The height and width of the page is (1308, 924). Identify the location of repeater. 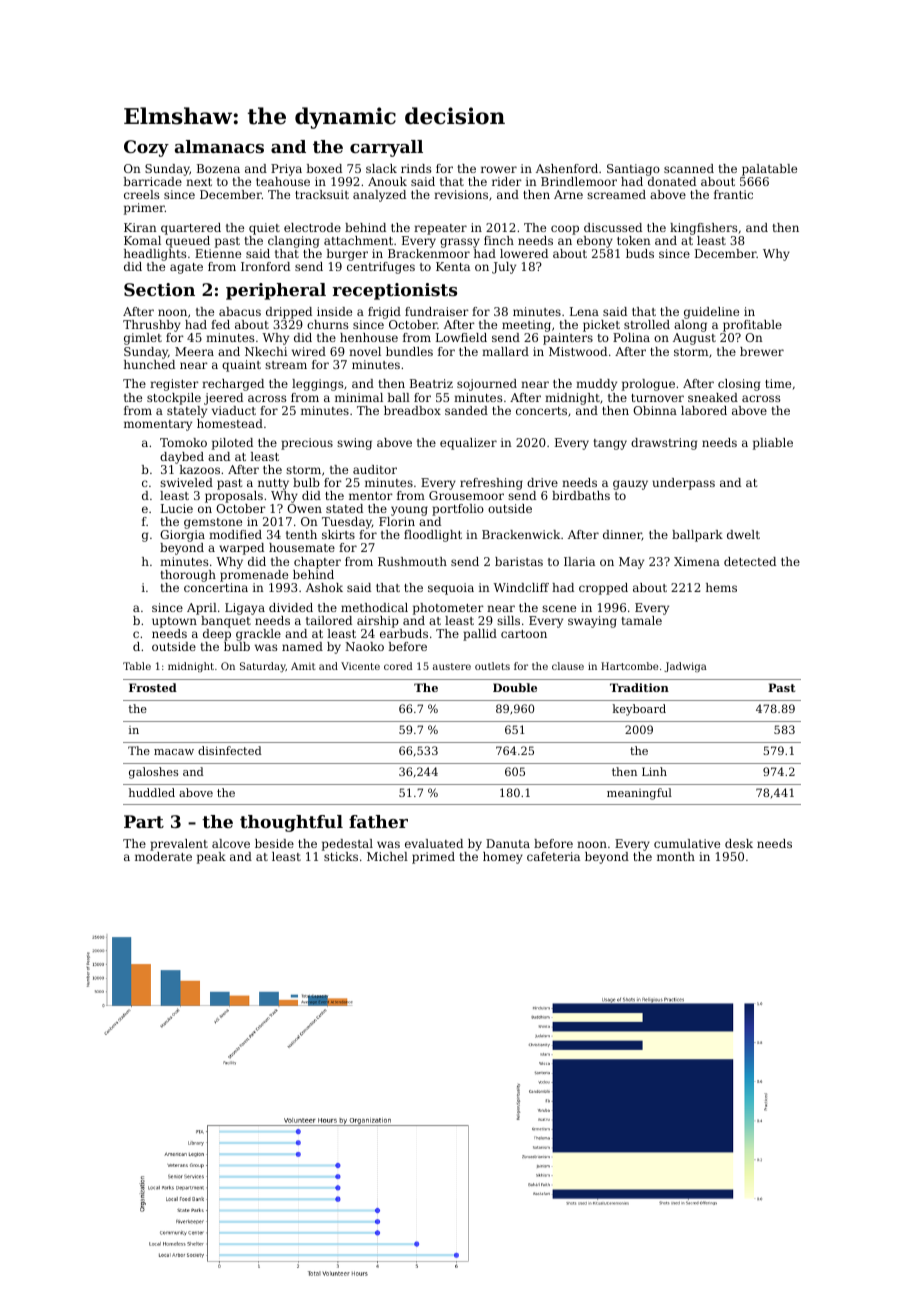
(440, 229).
